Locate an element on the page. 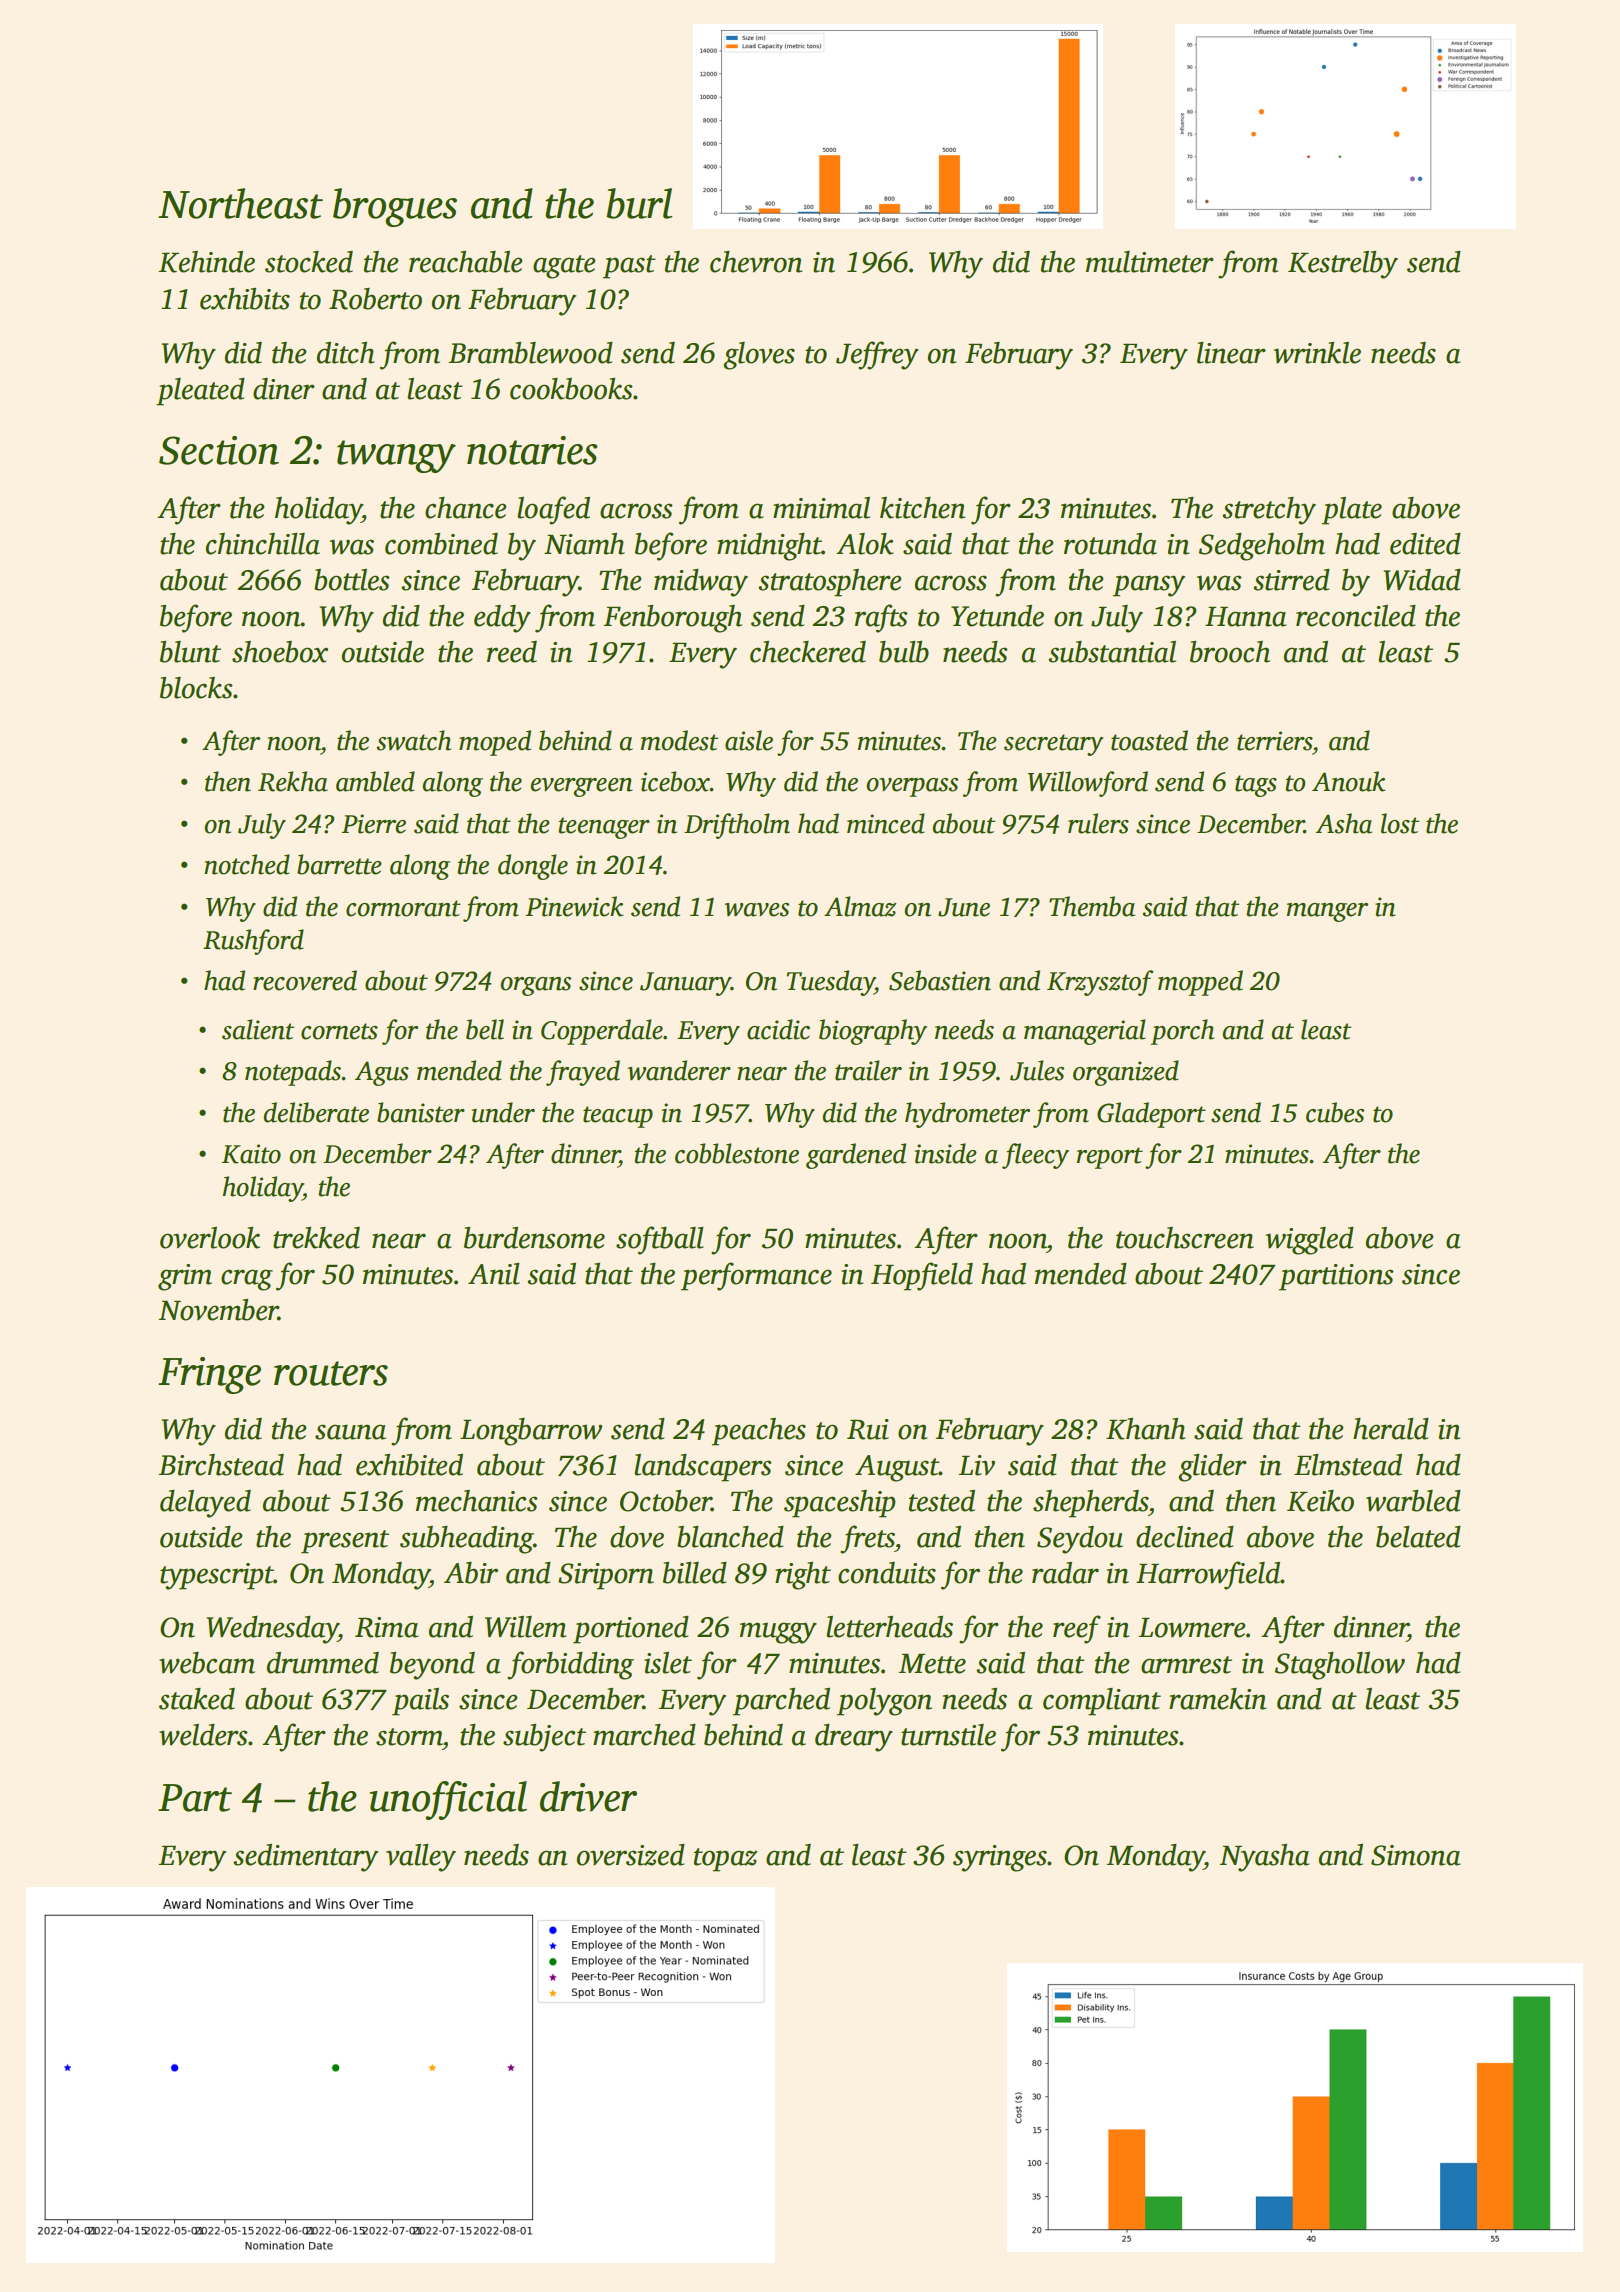 The height and width of the image is (2292, 1620). Kestrelby is located at coordinates (1343, 265).
